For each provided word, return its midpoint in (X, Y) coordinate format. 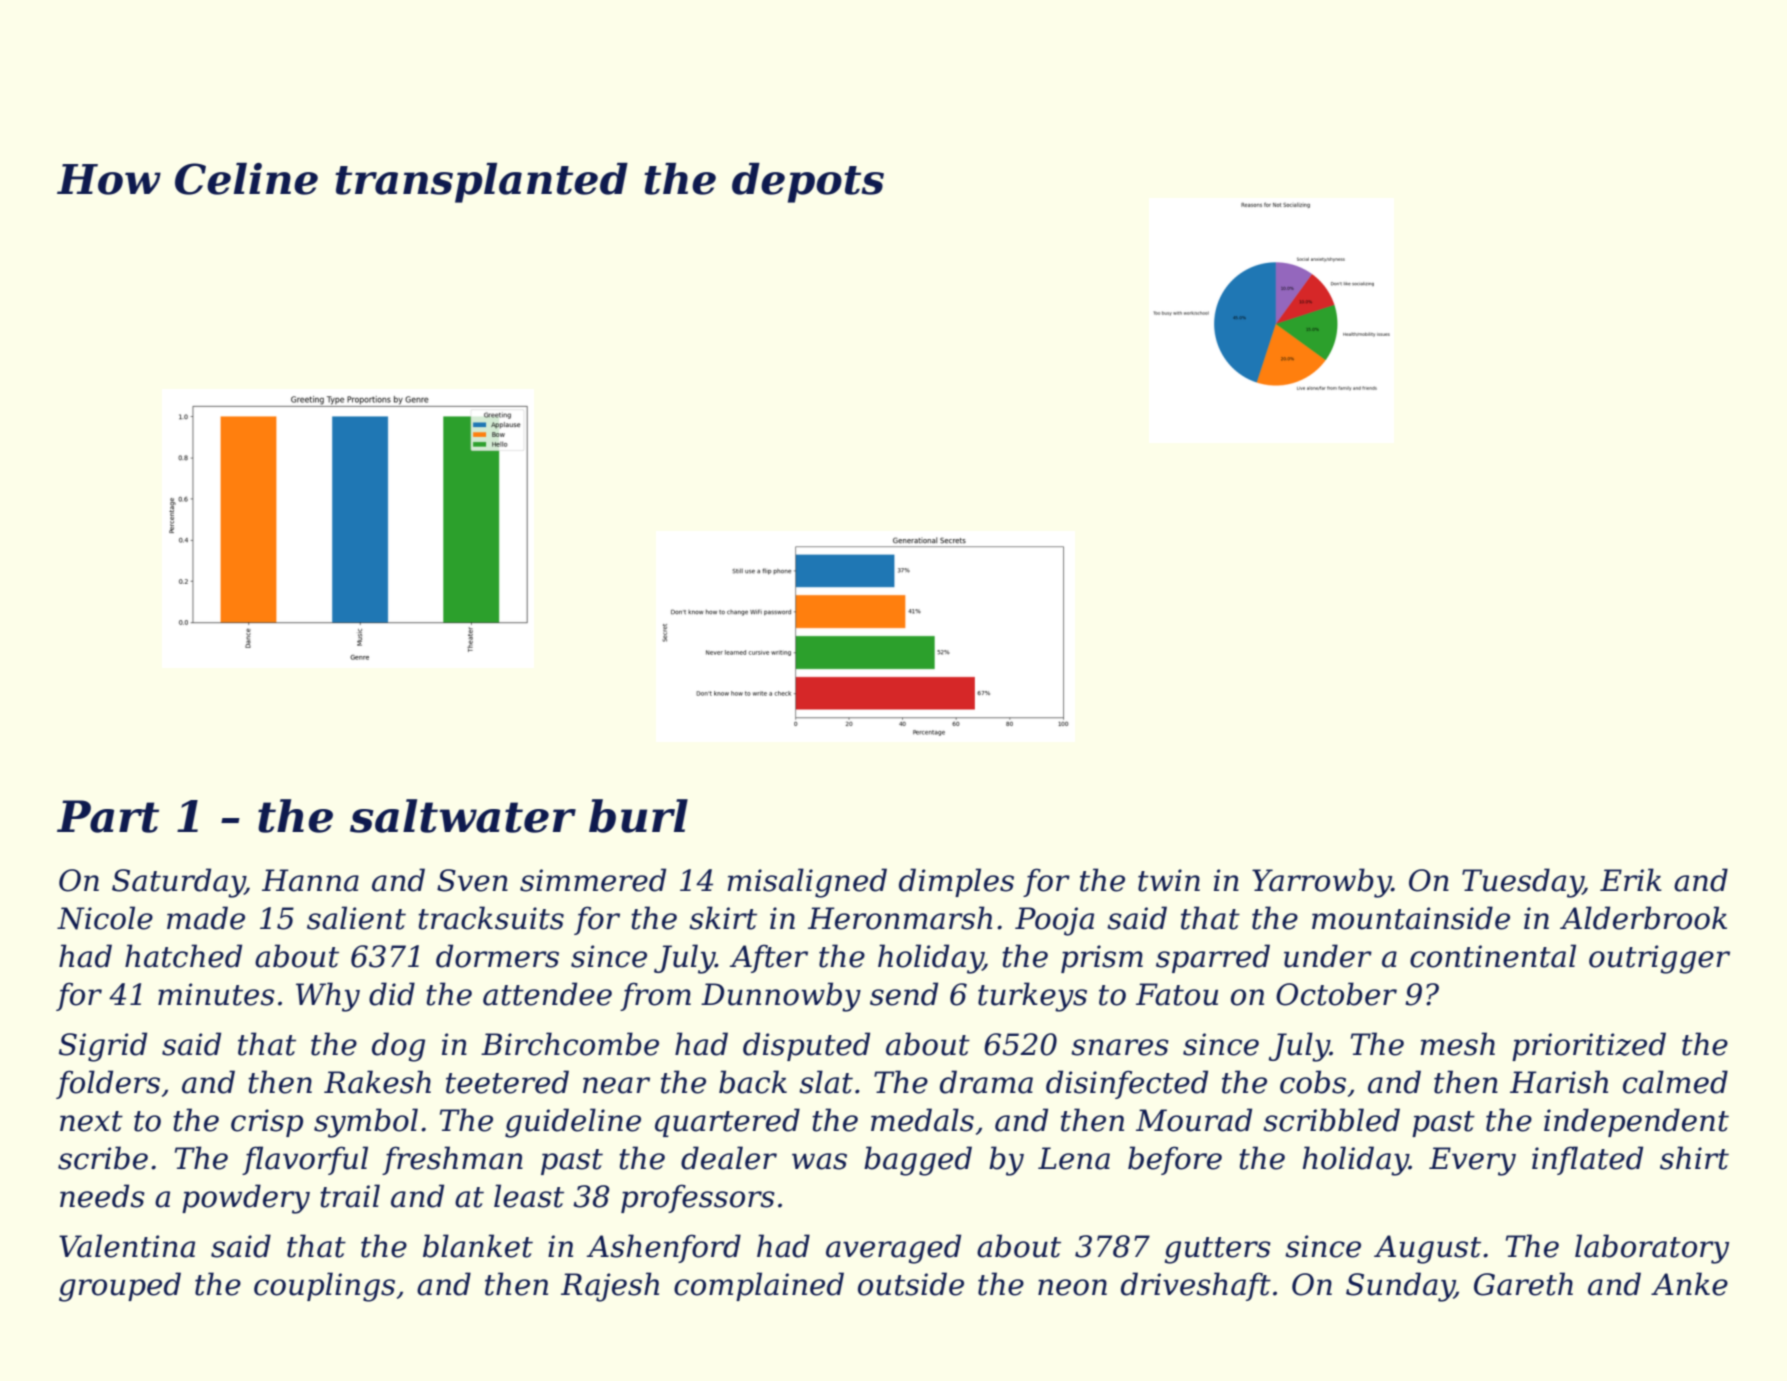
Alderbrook (1643, 918)
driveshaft (1196, 1286)
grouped (120, 1287)
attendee (547, 994)
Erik (1631, 879)
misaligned (807, 883)
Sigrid (103, 1047)
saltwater (463, 816)
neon (1072, 1287)
